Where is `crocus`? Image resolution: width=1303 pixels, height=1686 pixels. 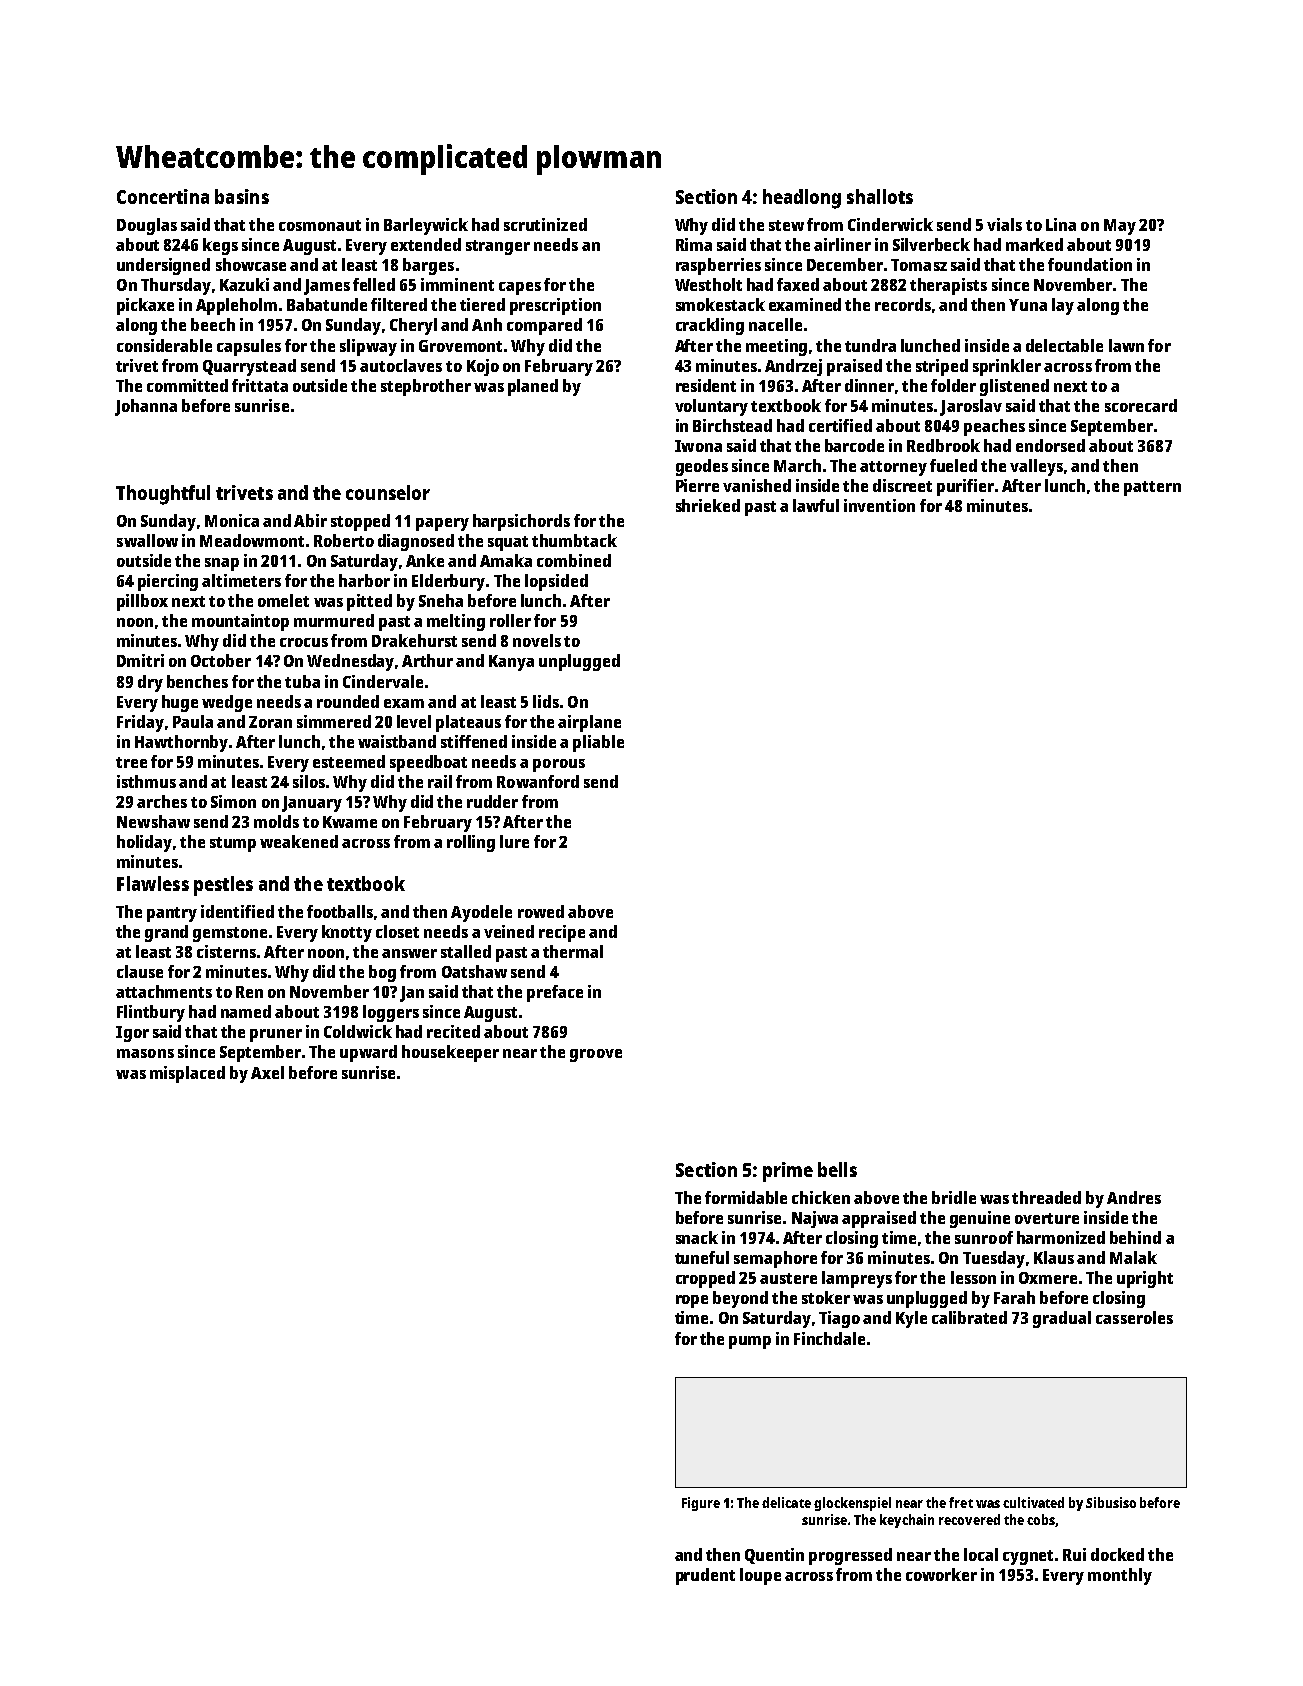 crocus is located at coordinates (304, 642).
